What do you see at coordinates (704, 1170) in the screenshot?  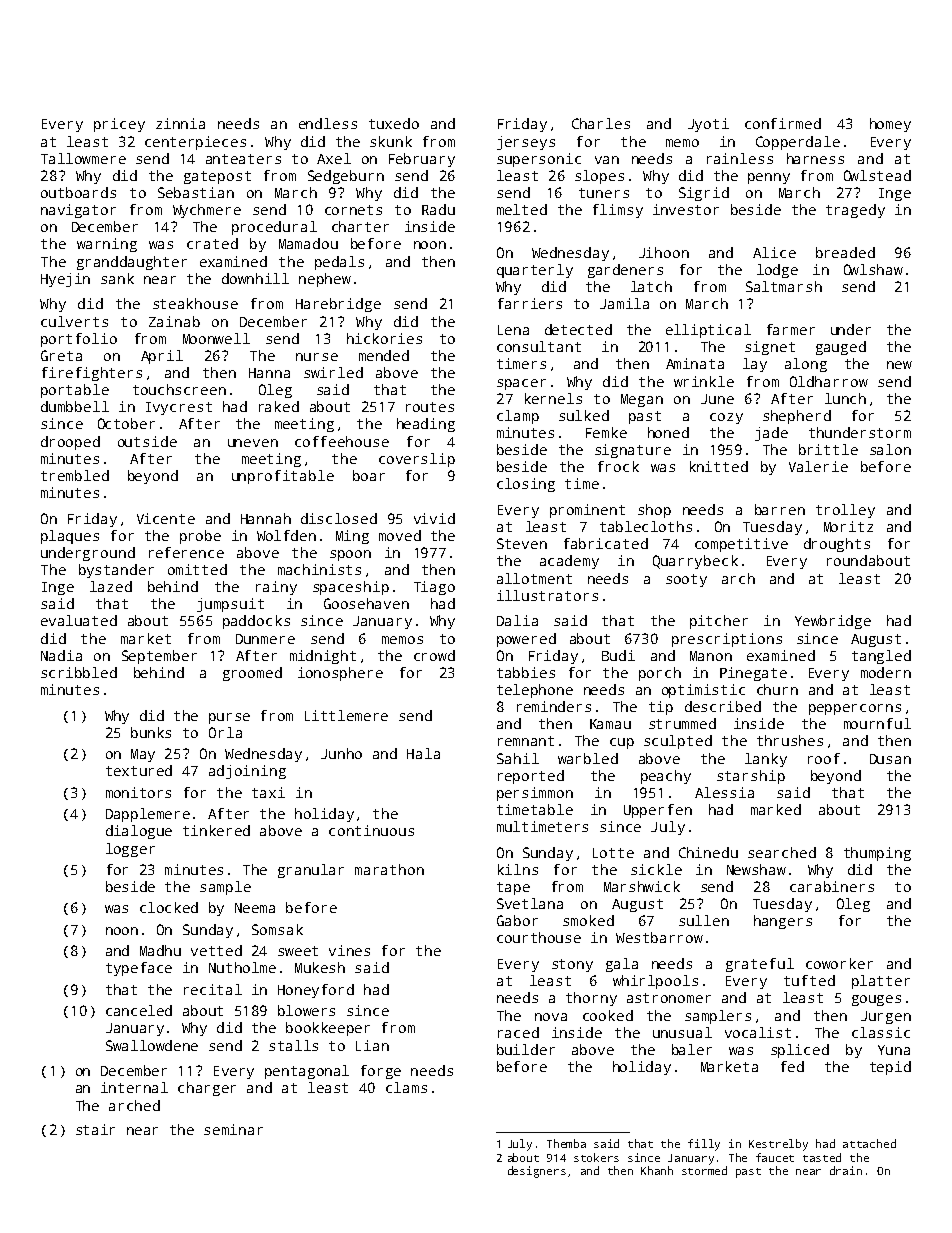 I see `stormed` at bounding box center [704, 1170].
